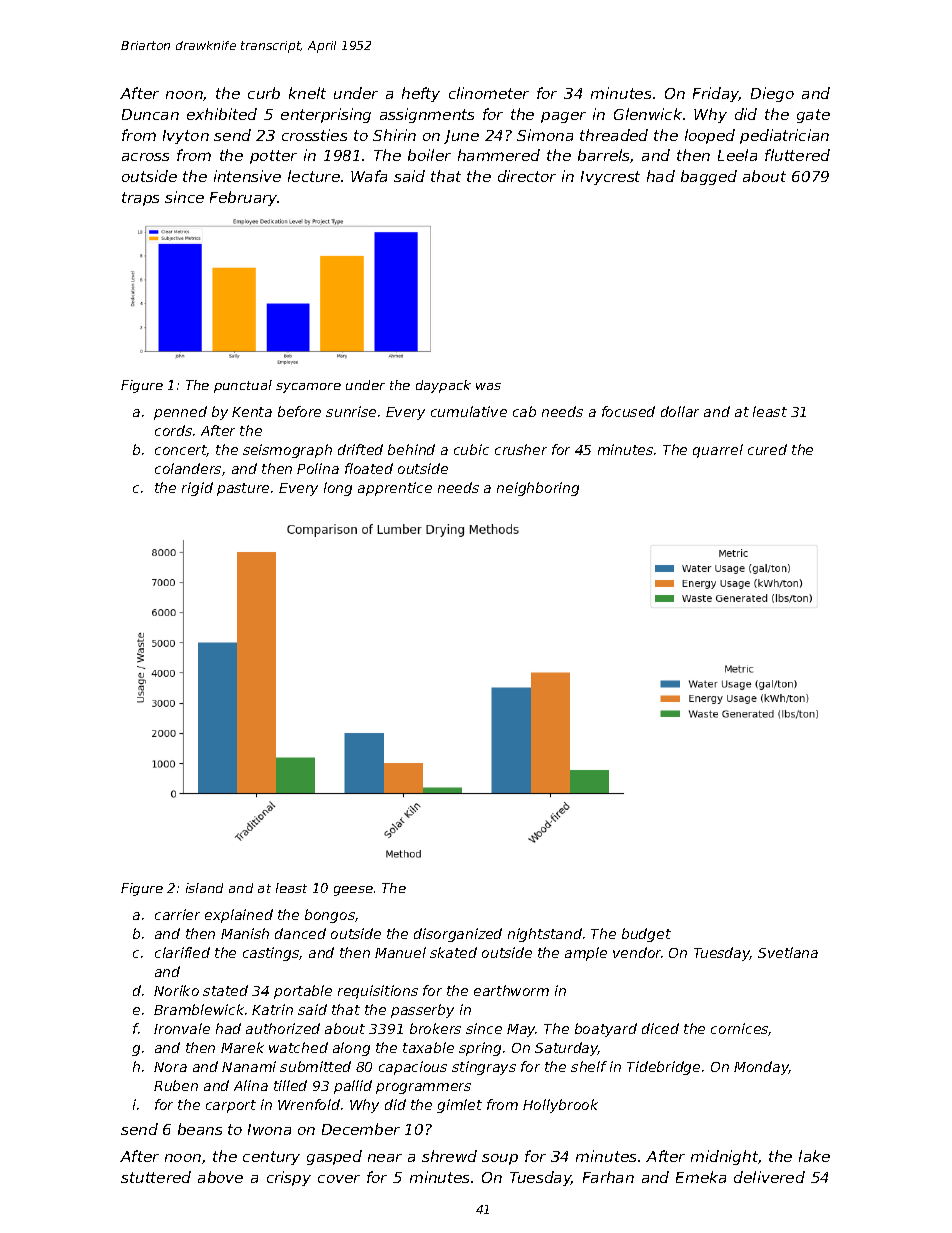 This screenshot has width=952, height=1233. I want to click on Emeka, so click(701, 1177).
